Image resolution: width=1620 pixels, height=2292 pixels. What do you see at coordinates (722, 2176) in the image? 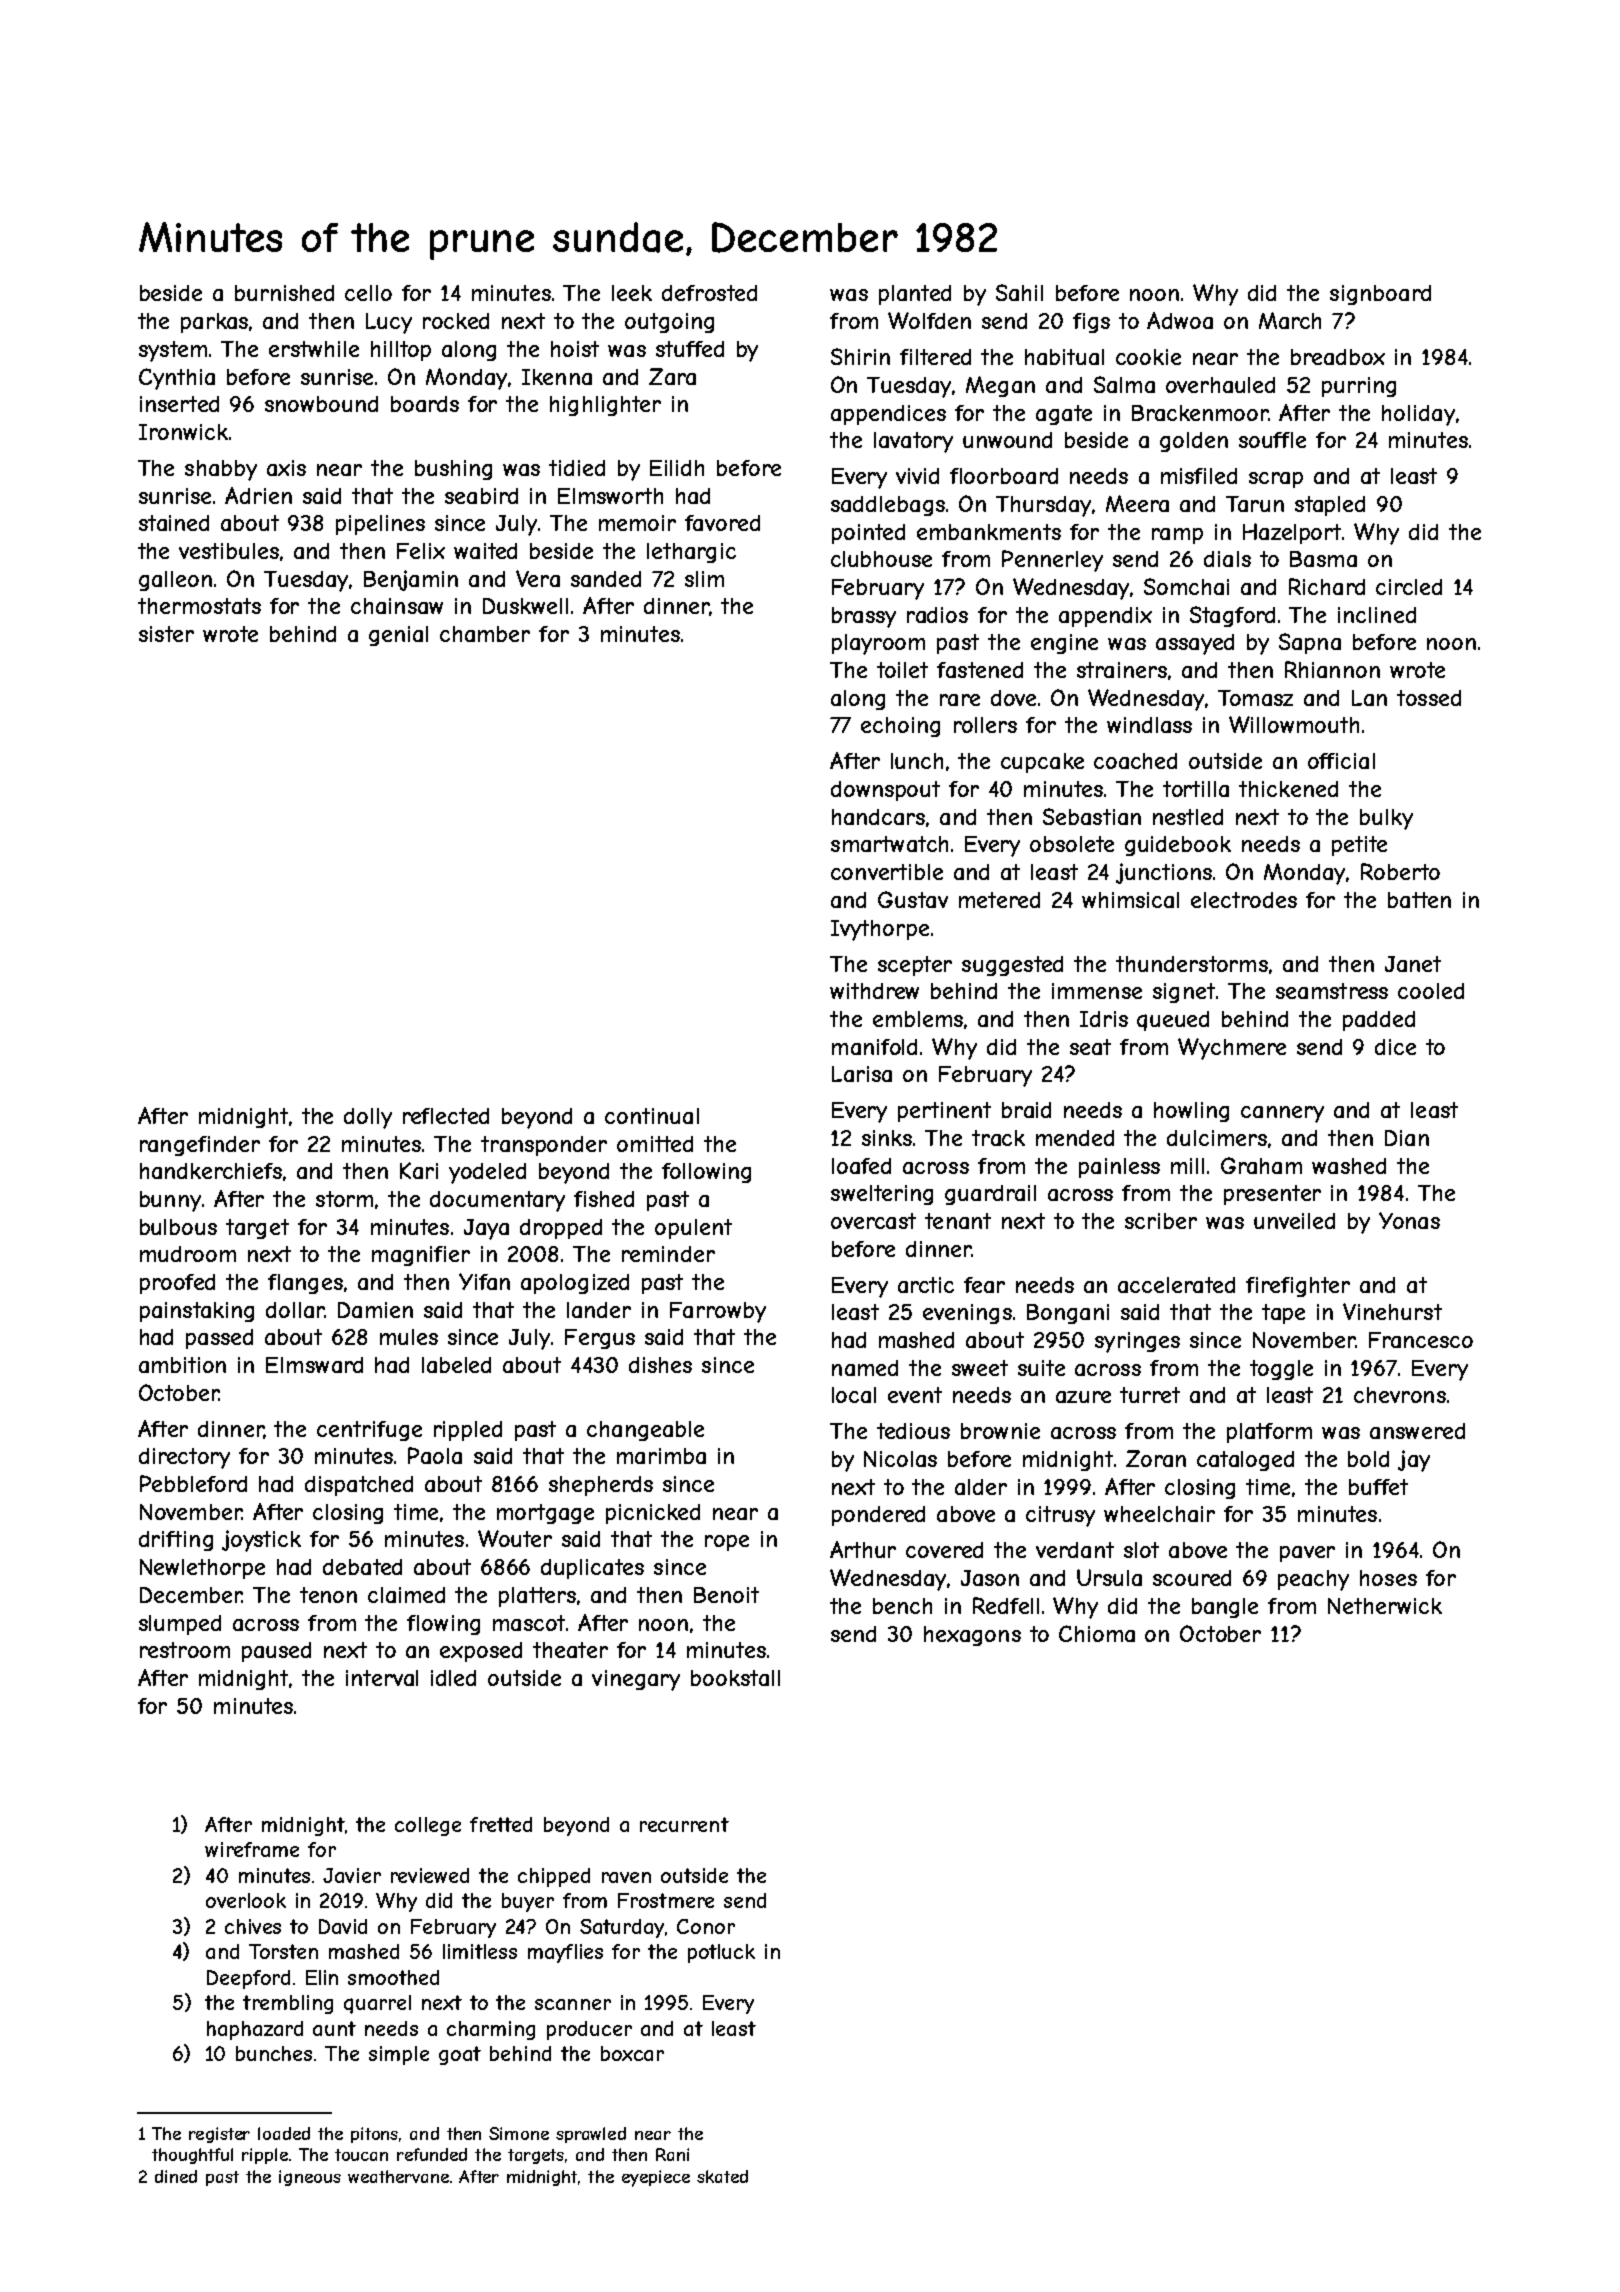
I see `skated` at bounding box center [722, 2176].
